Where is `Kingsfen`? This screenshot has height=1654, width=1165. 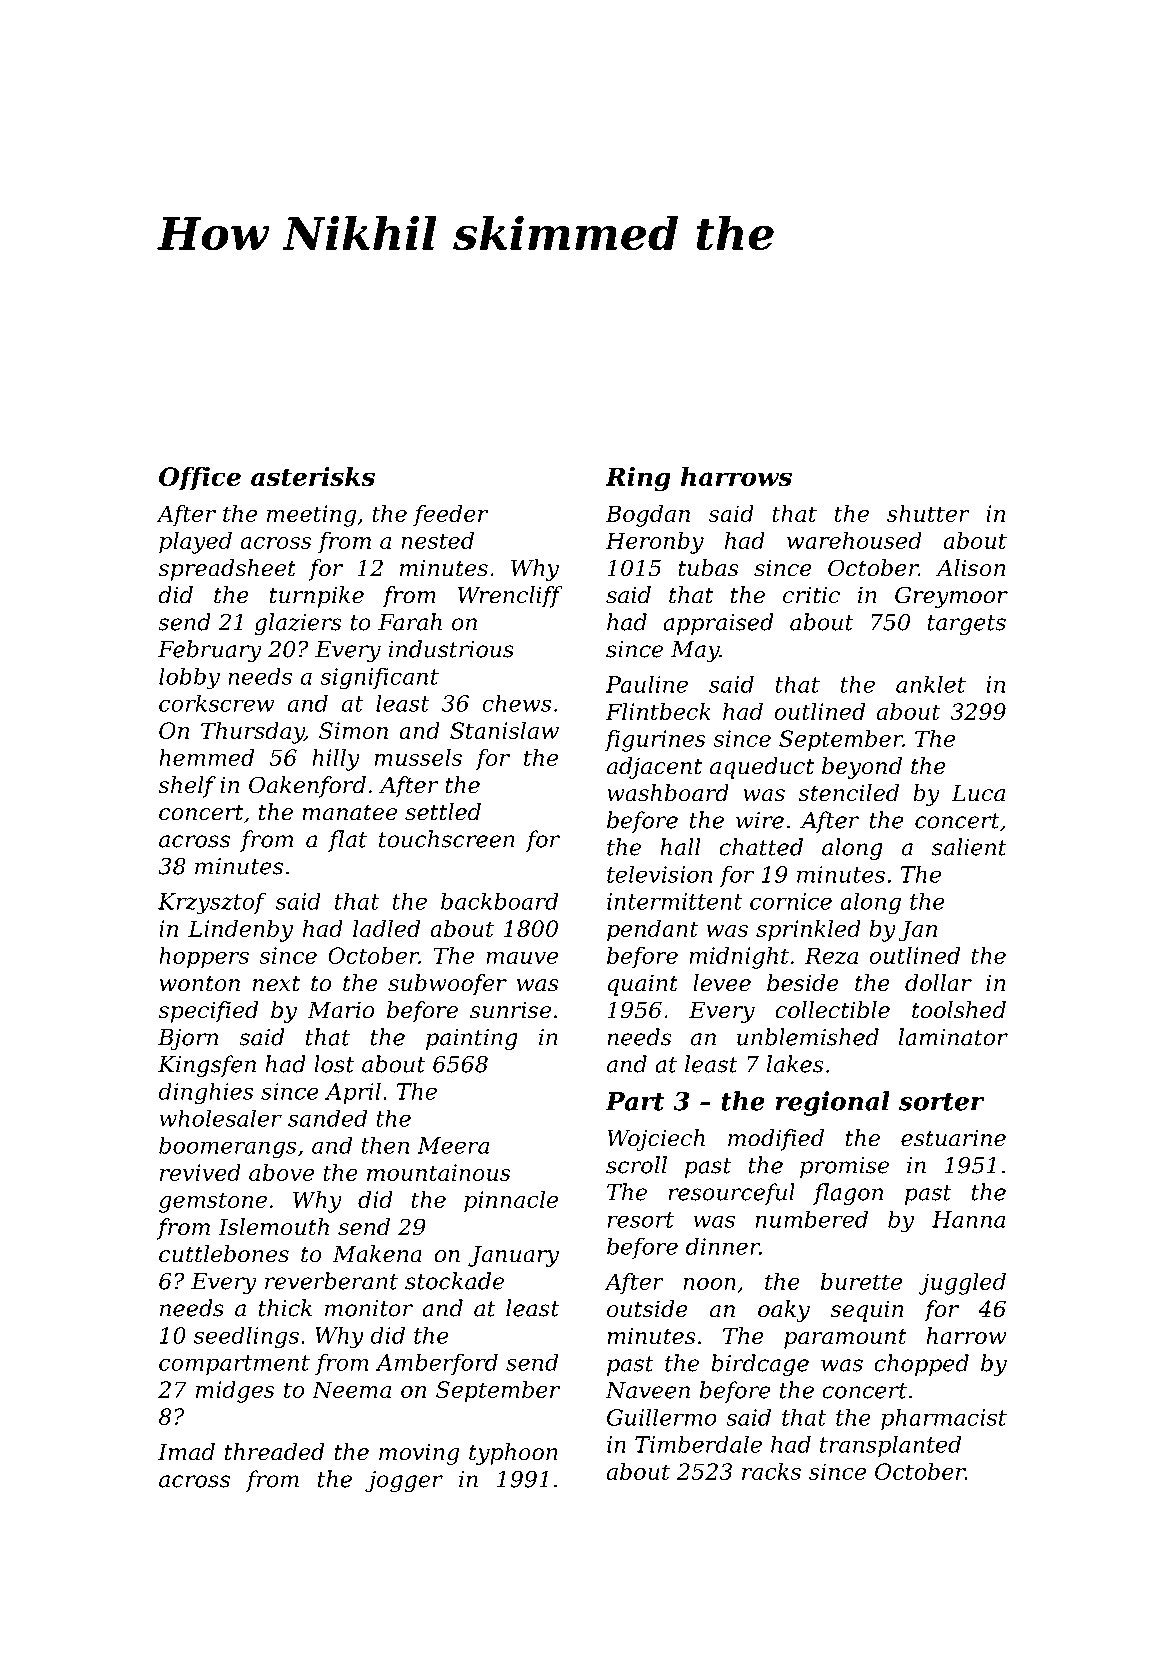 Kingsfen is located at coordinates (207, 1066).
